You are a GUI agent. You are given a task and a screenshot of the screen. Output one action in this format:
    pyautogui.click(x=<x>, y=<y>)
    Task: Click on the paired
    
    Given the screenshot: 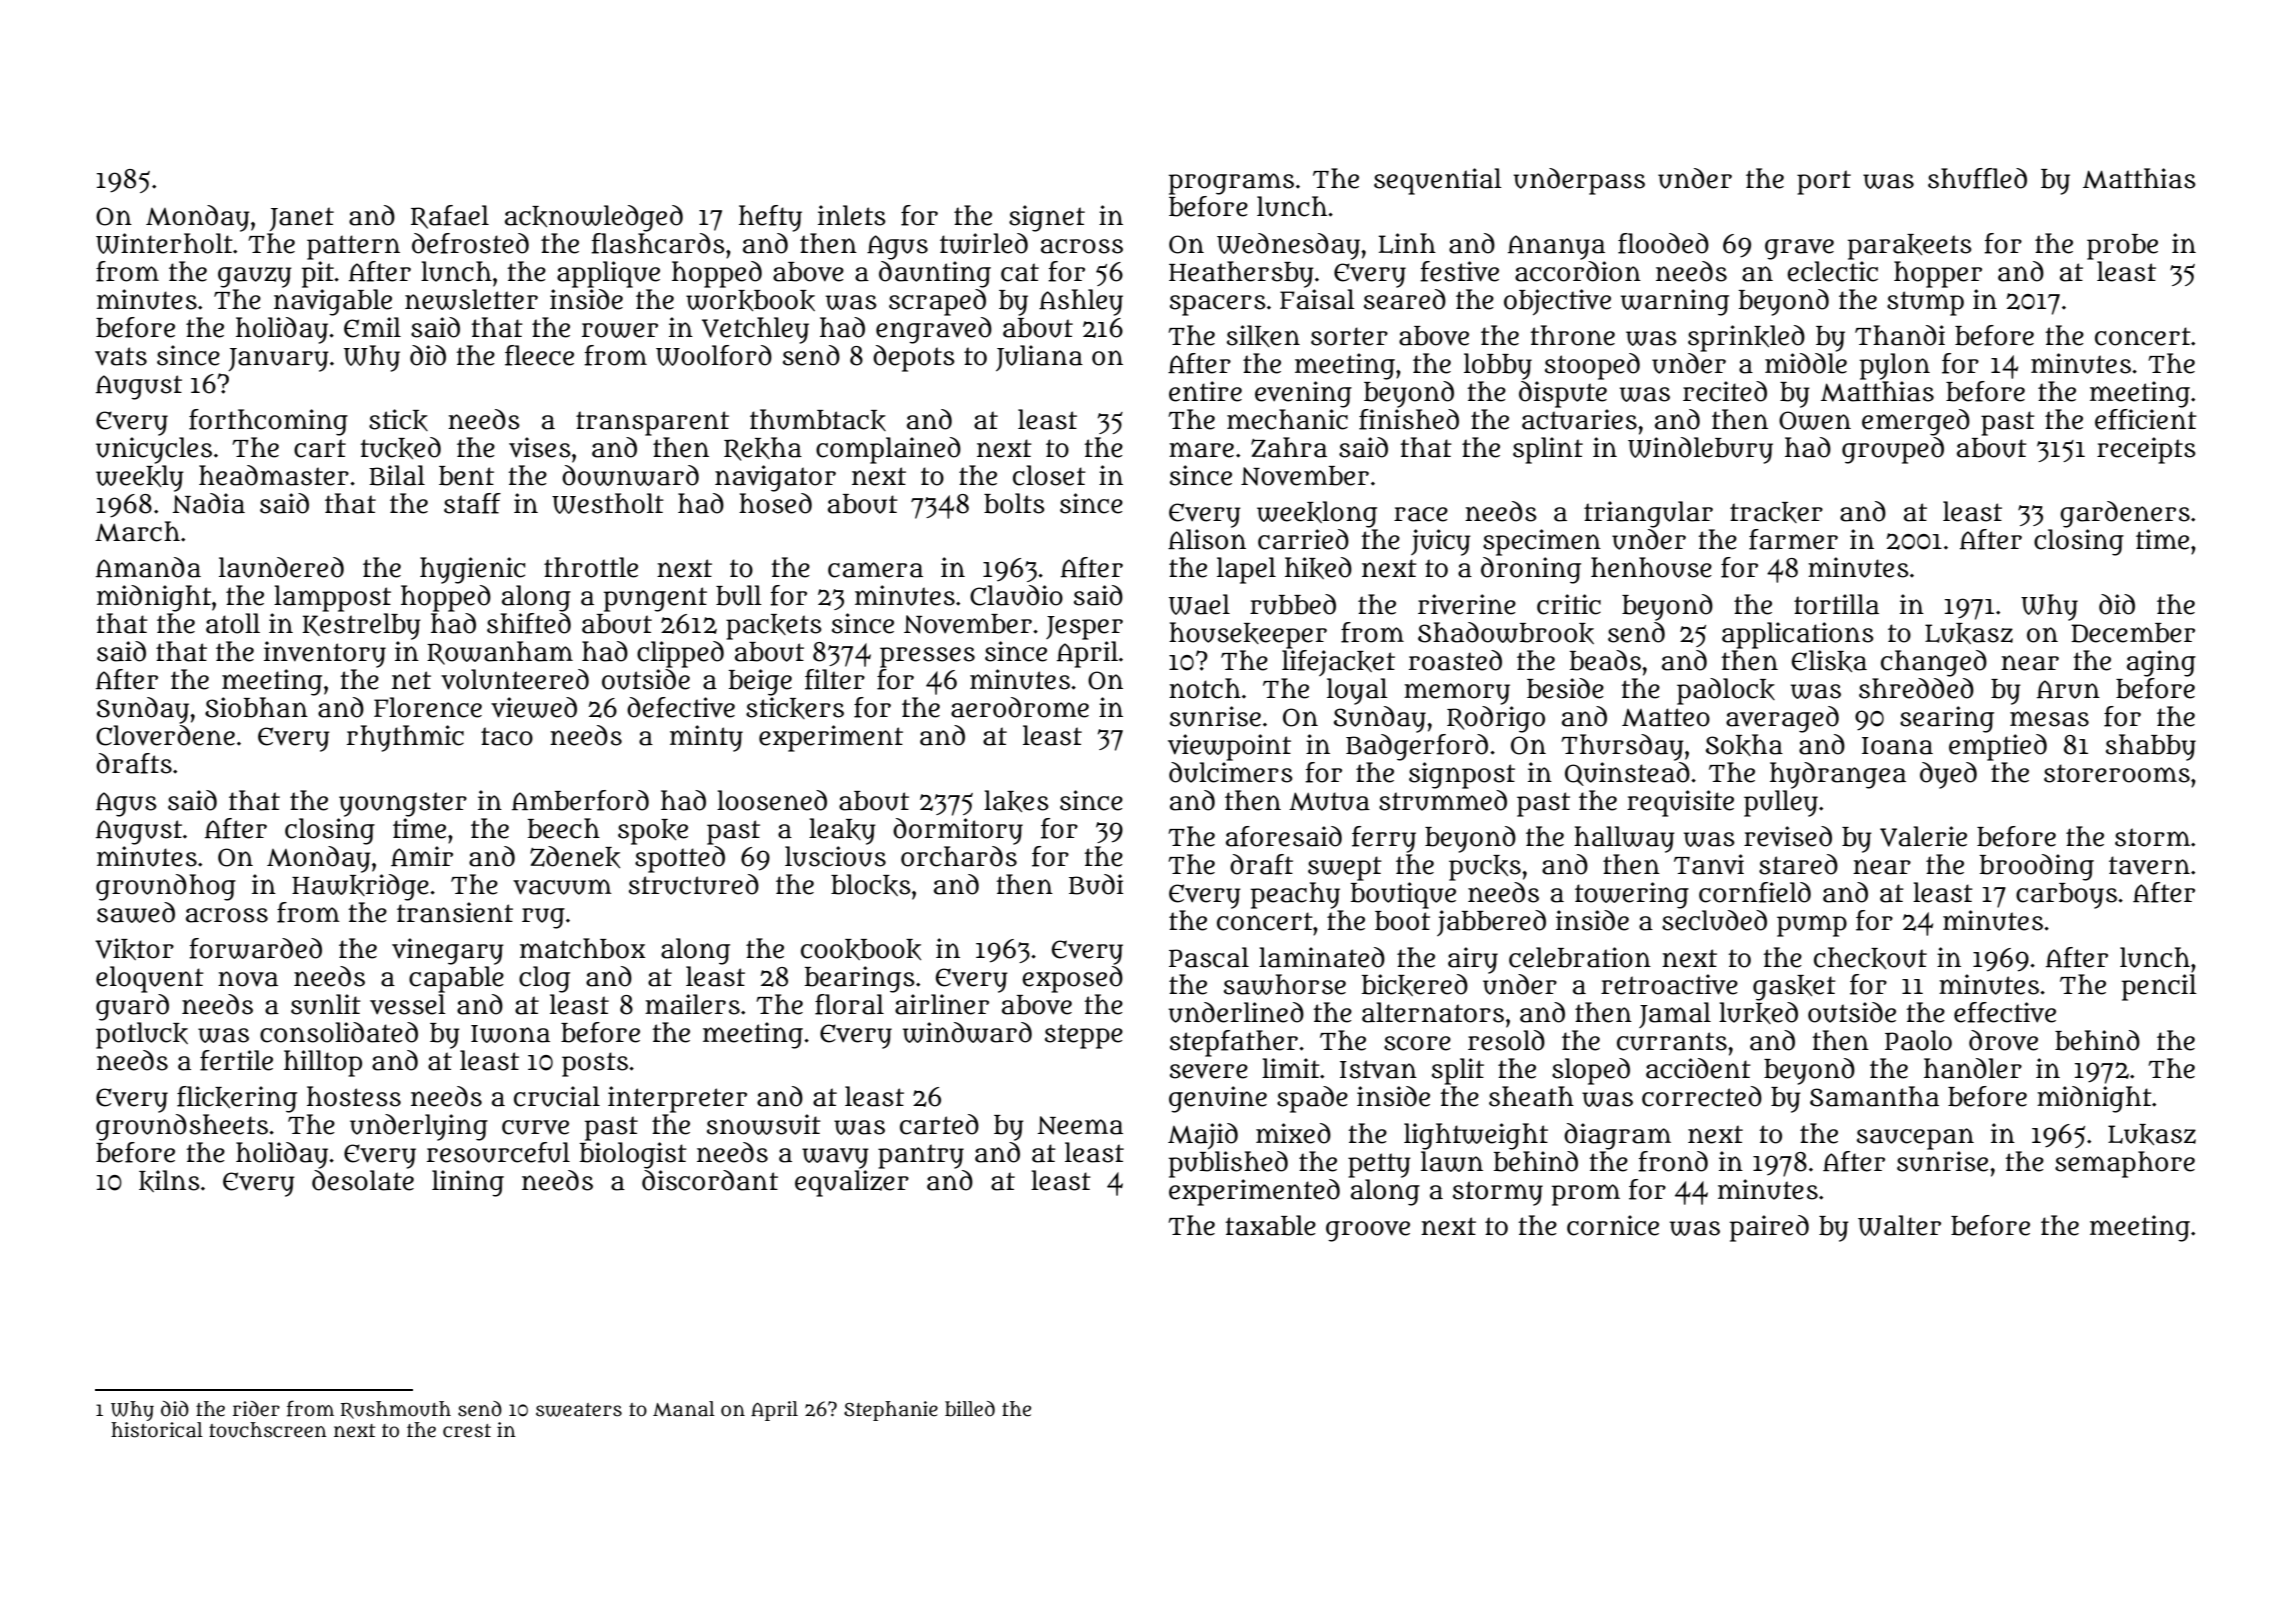 What is the action you would take?
    pyautogui.click(x=1769, y=1228)
